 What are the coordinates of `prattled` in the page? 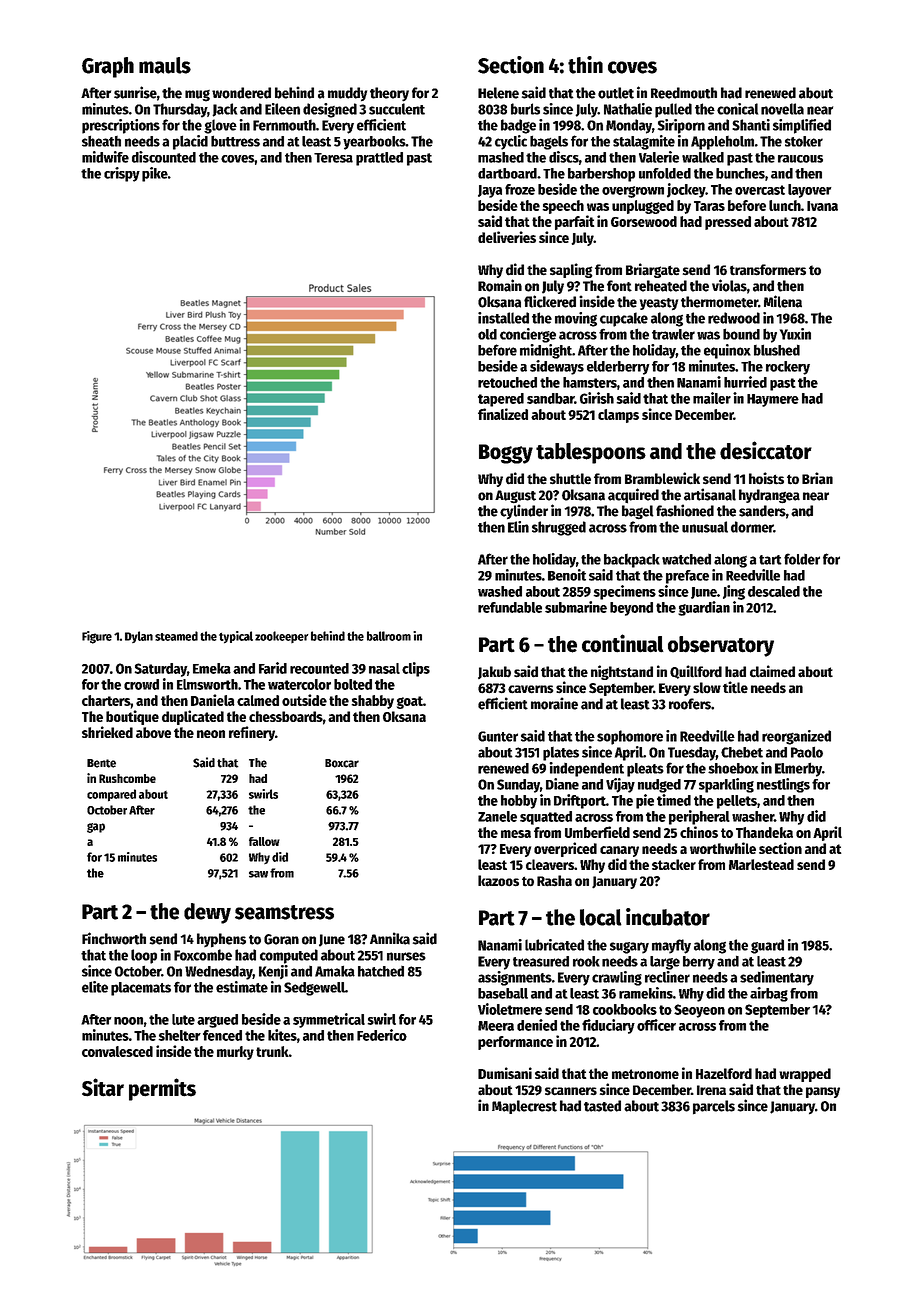 It's located at (379, 159).
